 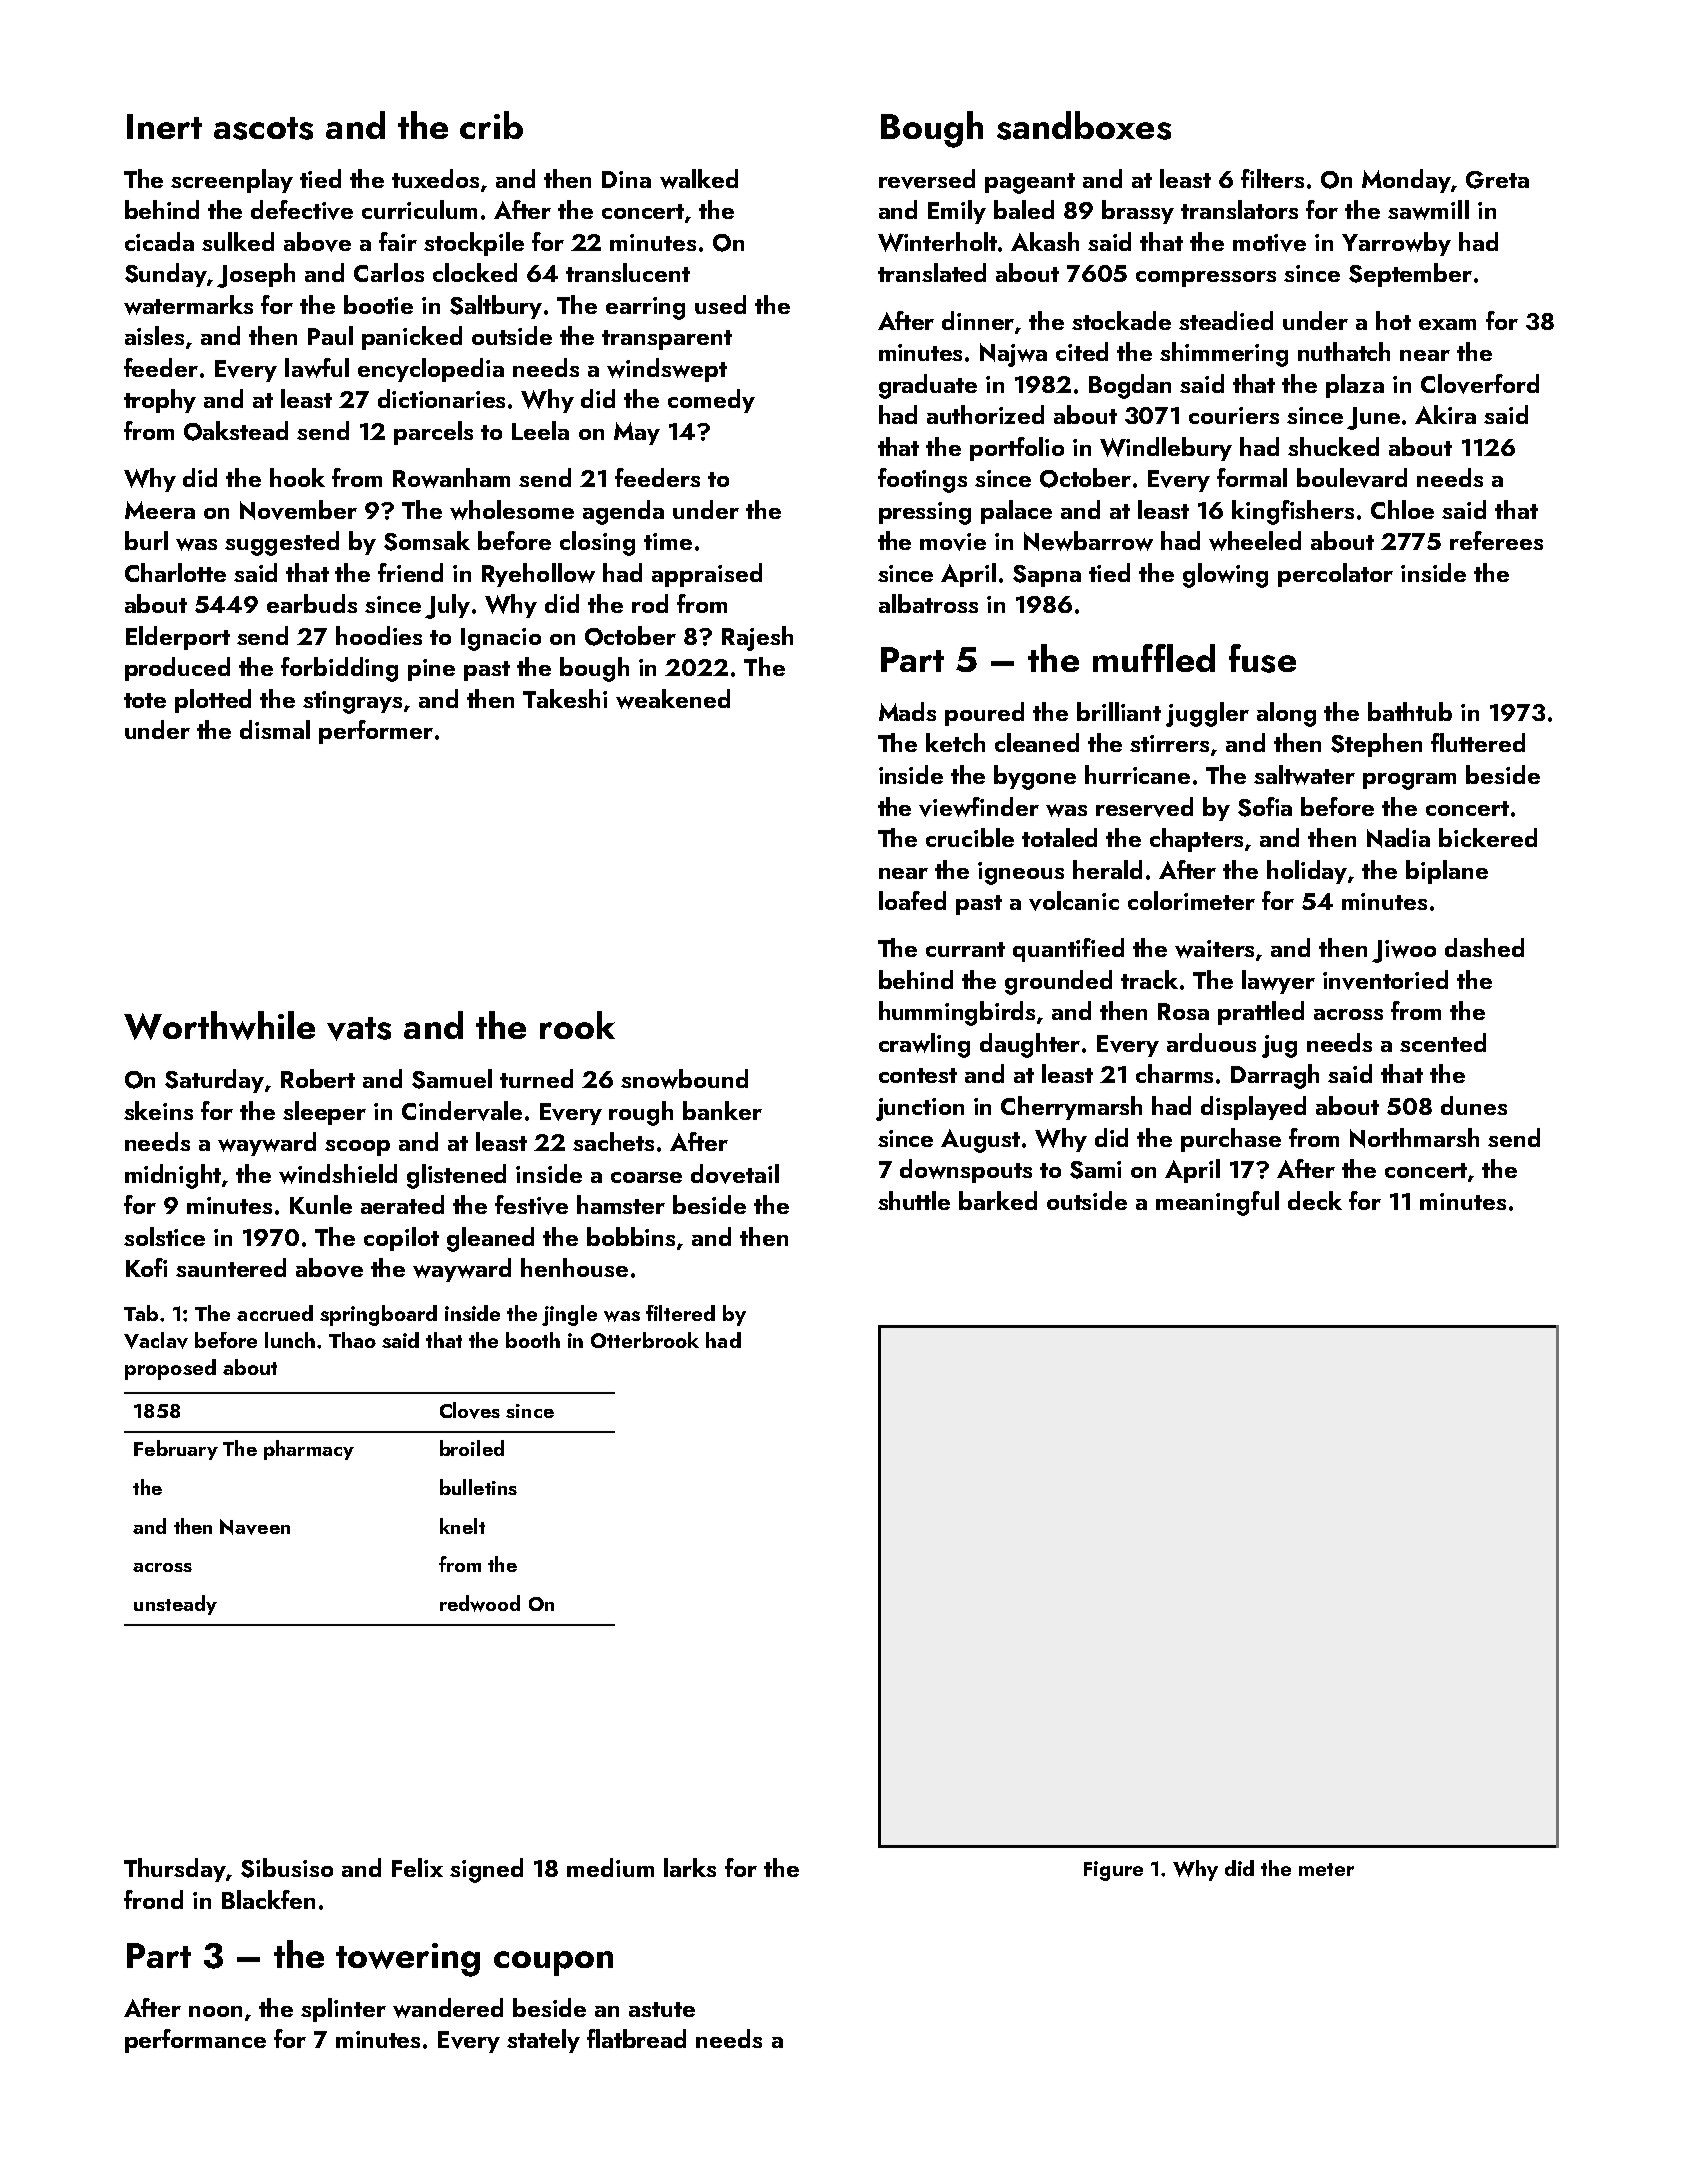 I want to click on pine, so click(x=431, y=670).
